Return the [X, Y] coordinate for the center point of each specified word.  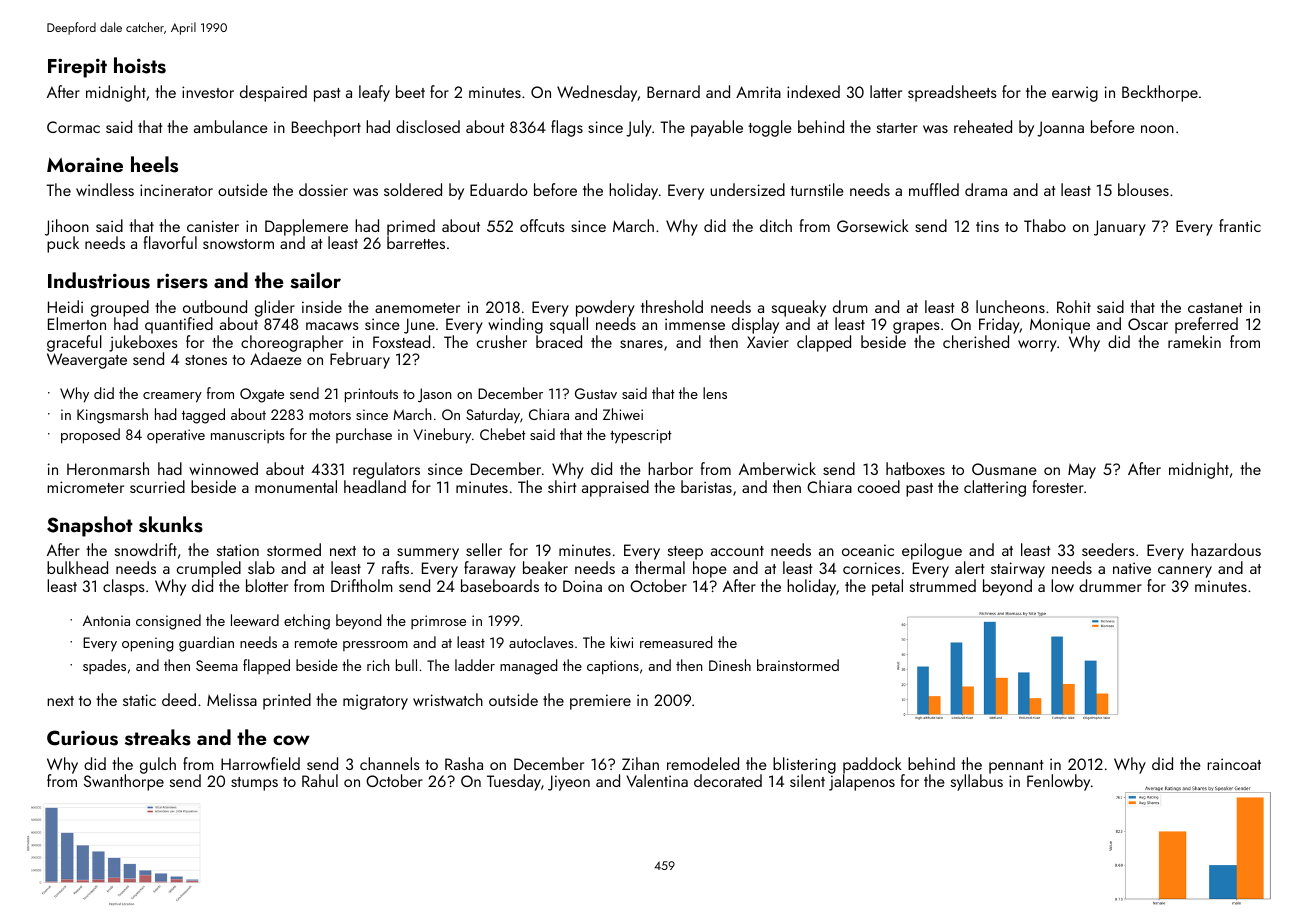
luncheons [1010, 306]
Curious [82, 738]
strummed [943, 585]
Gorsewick [873, 225]
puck [63, 244]
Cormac [73, 127]
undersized [747, 189]
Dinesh [730, 665]
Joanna [1060, 129]
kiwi [622, 642]
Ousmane [1004, 469]
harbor [670, 468]
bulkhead [77, 567]
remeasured [676, 642]
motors [330, 415]
